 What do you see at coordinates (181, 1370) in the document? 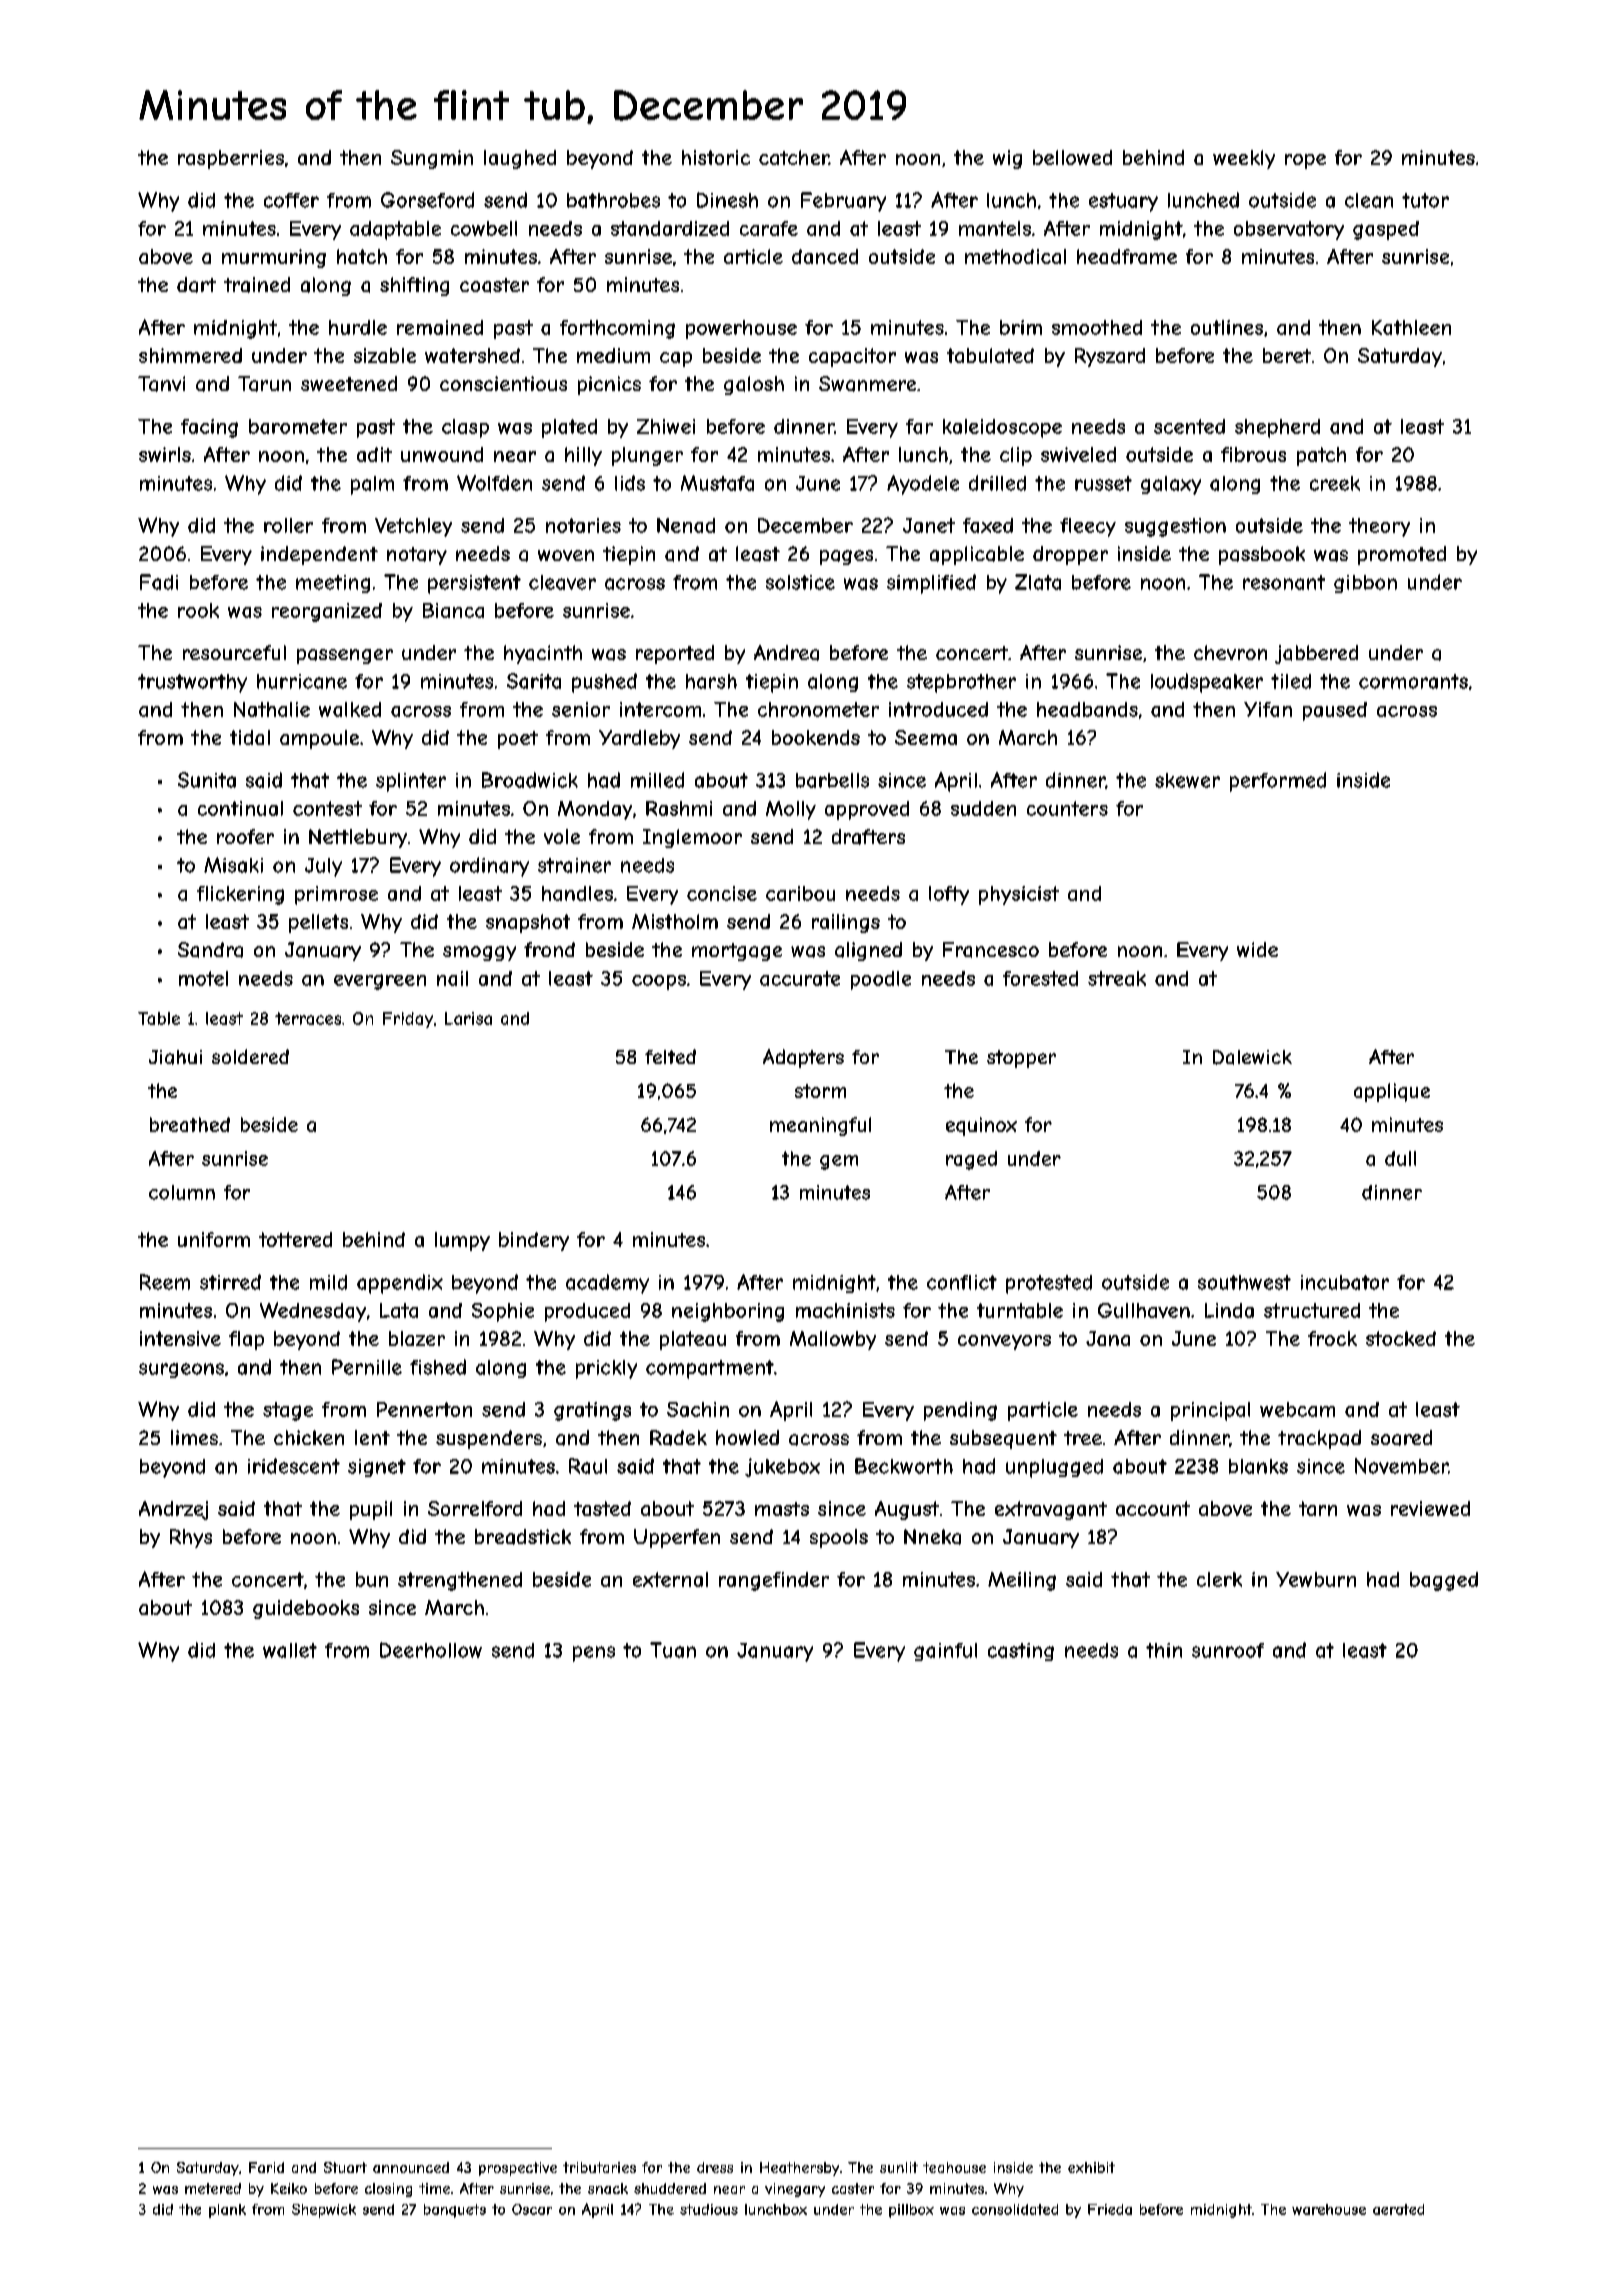
I see `surgeons` at bounding box center [181, 1370].
